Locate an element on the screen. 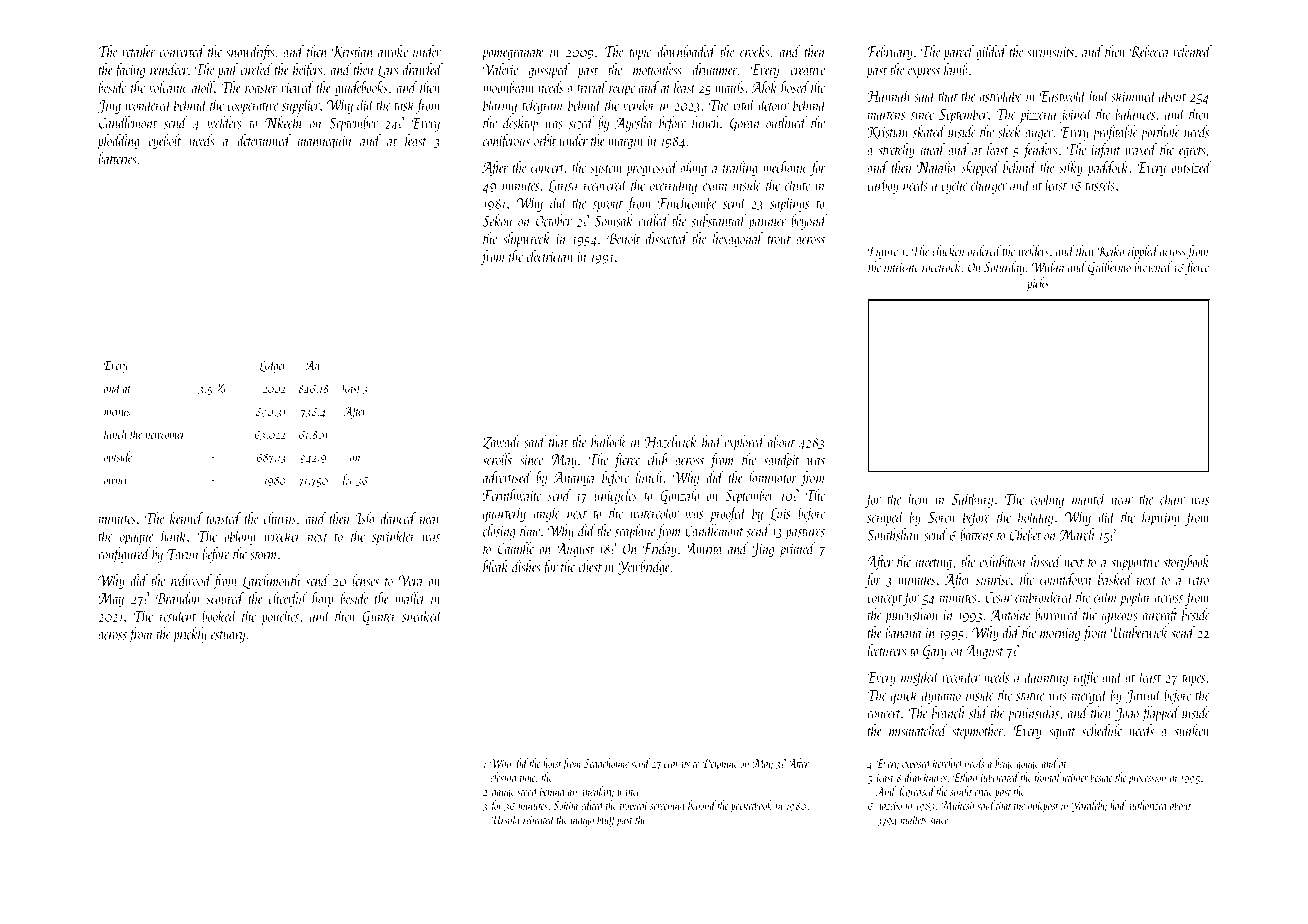  Ledger is located at coordinates (273, 366).
